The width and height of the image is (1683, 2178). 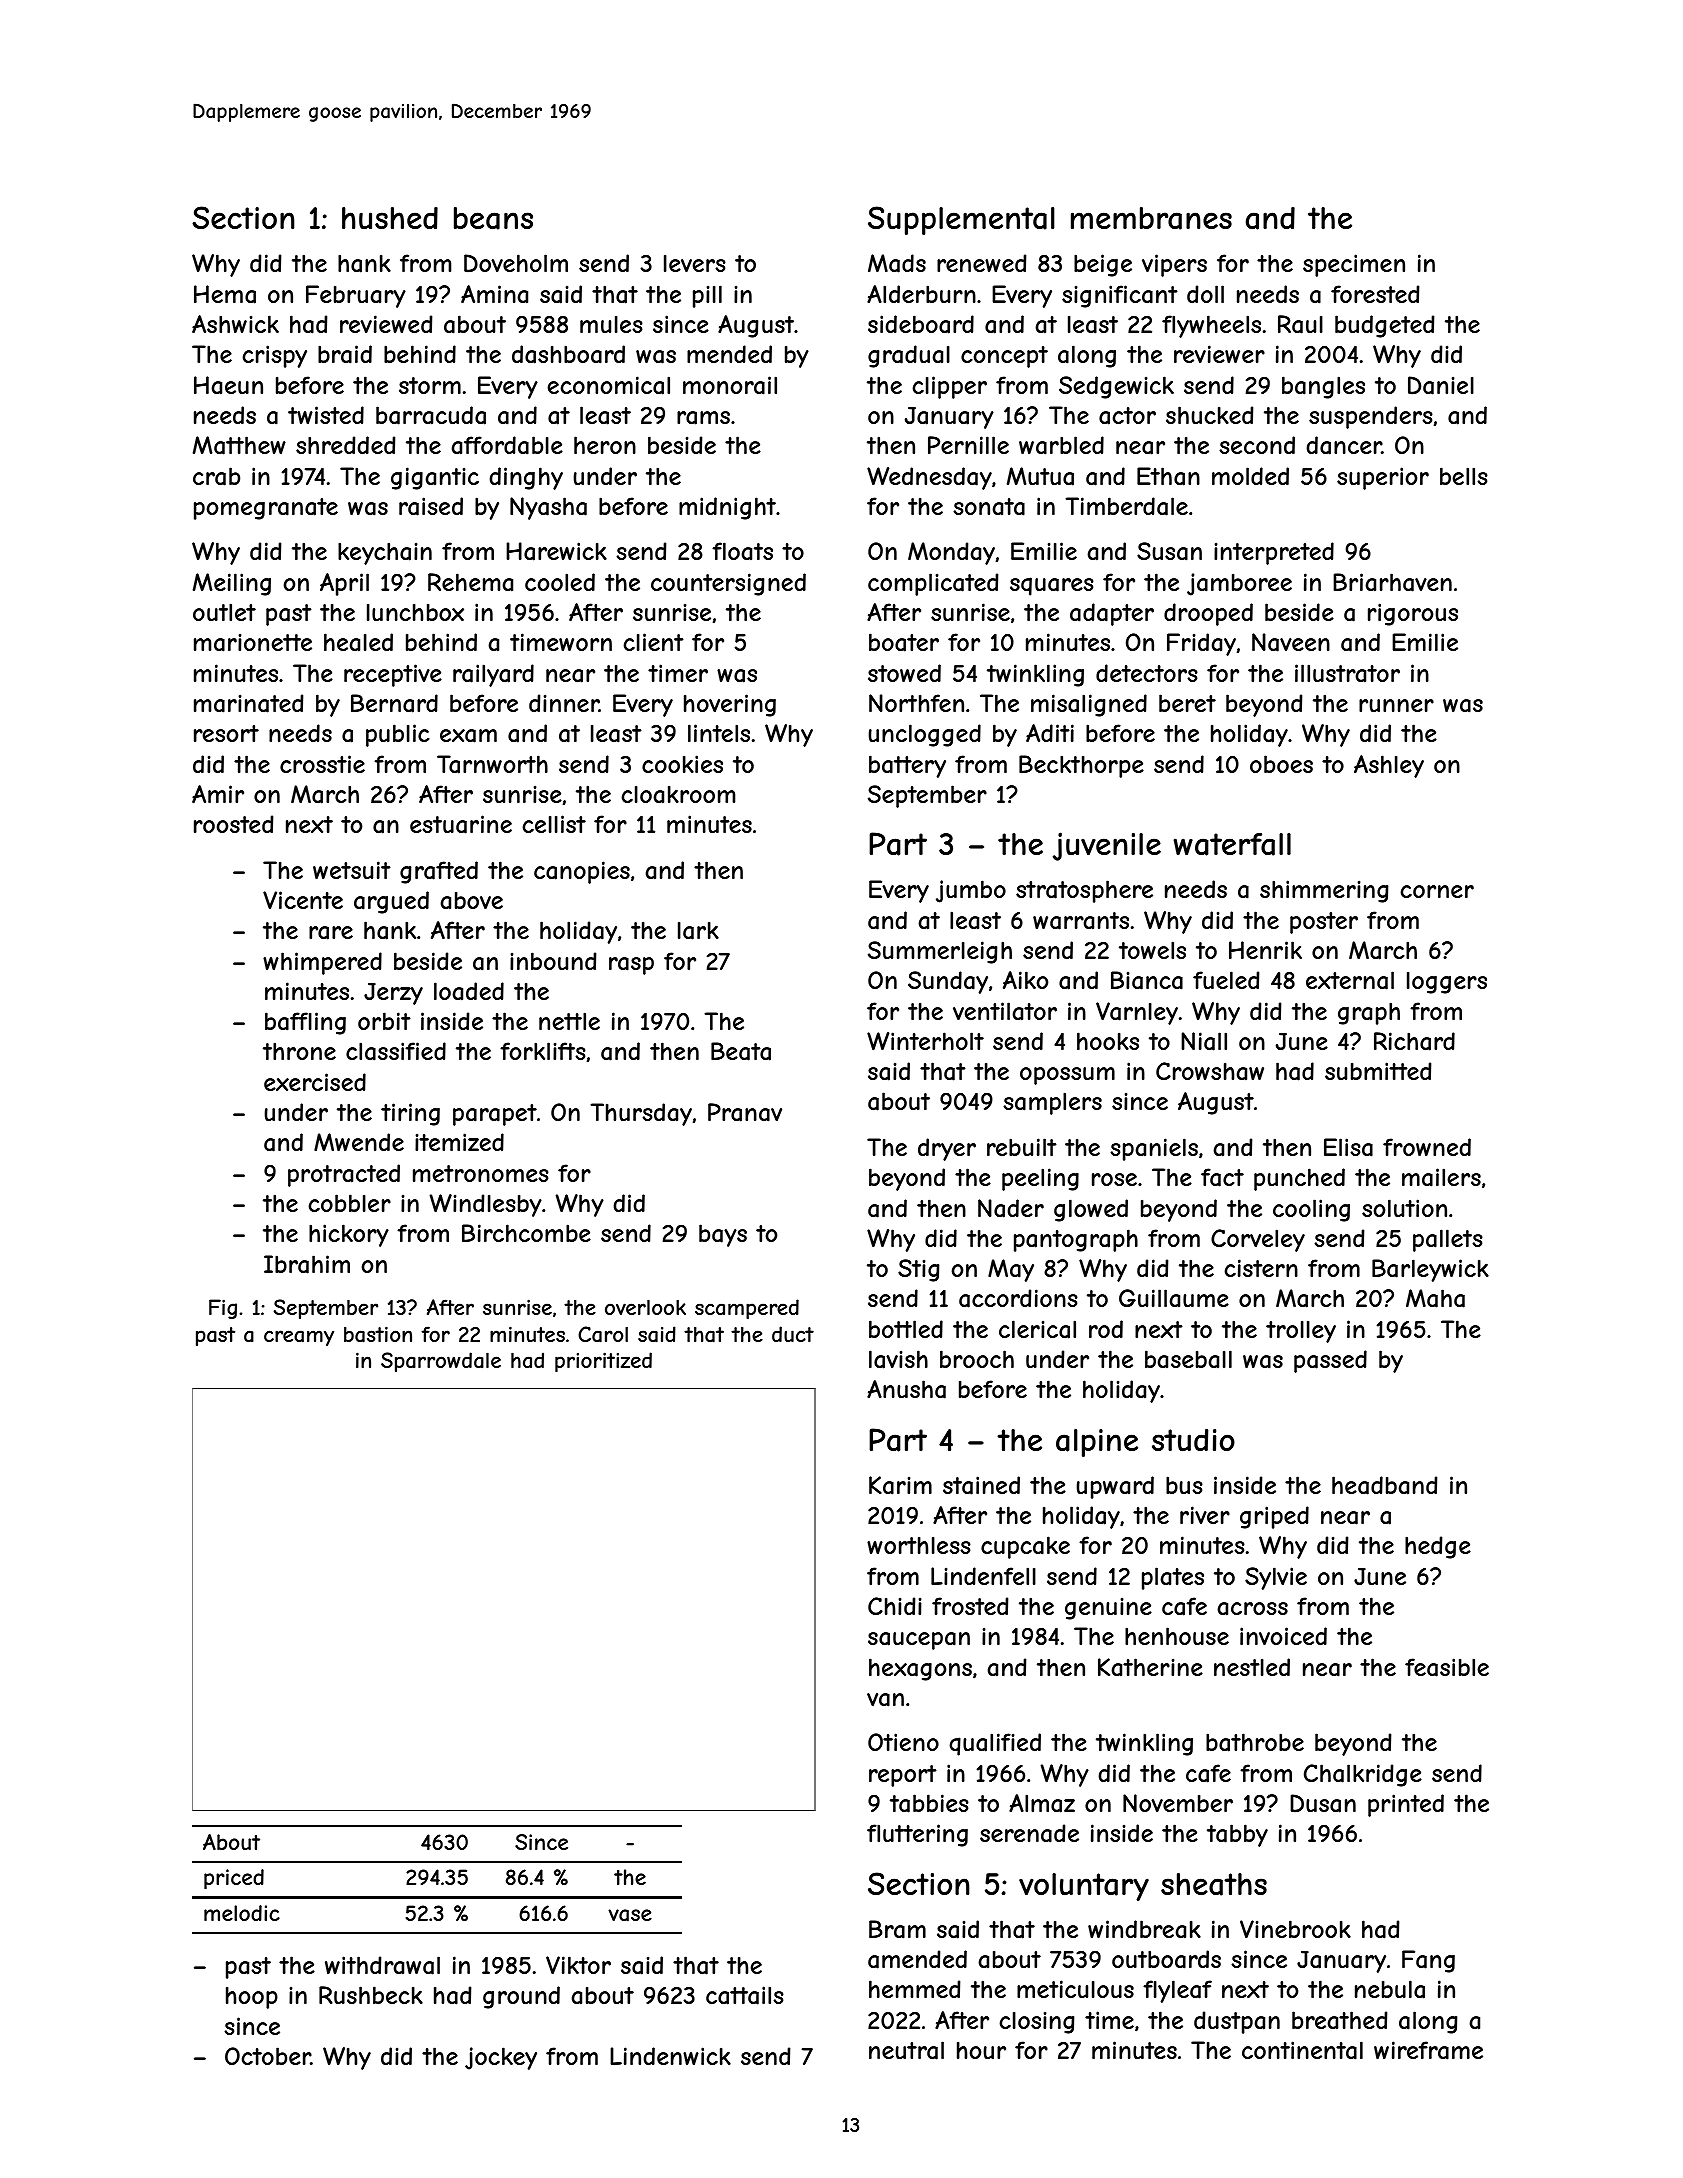 What do you see at coordinates (235, 324) in the image?
I see `Ashwick` at bounding box center [235, 324].
